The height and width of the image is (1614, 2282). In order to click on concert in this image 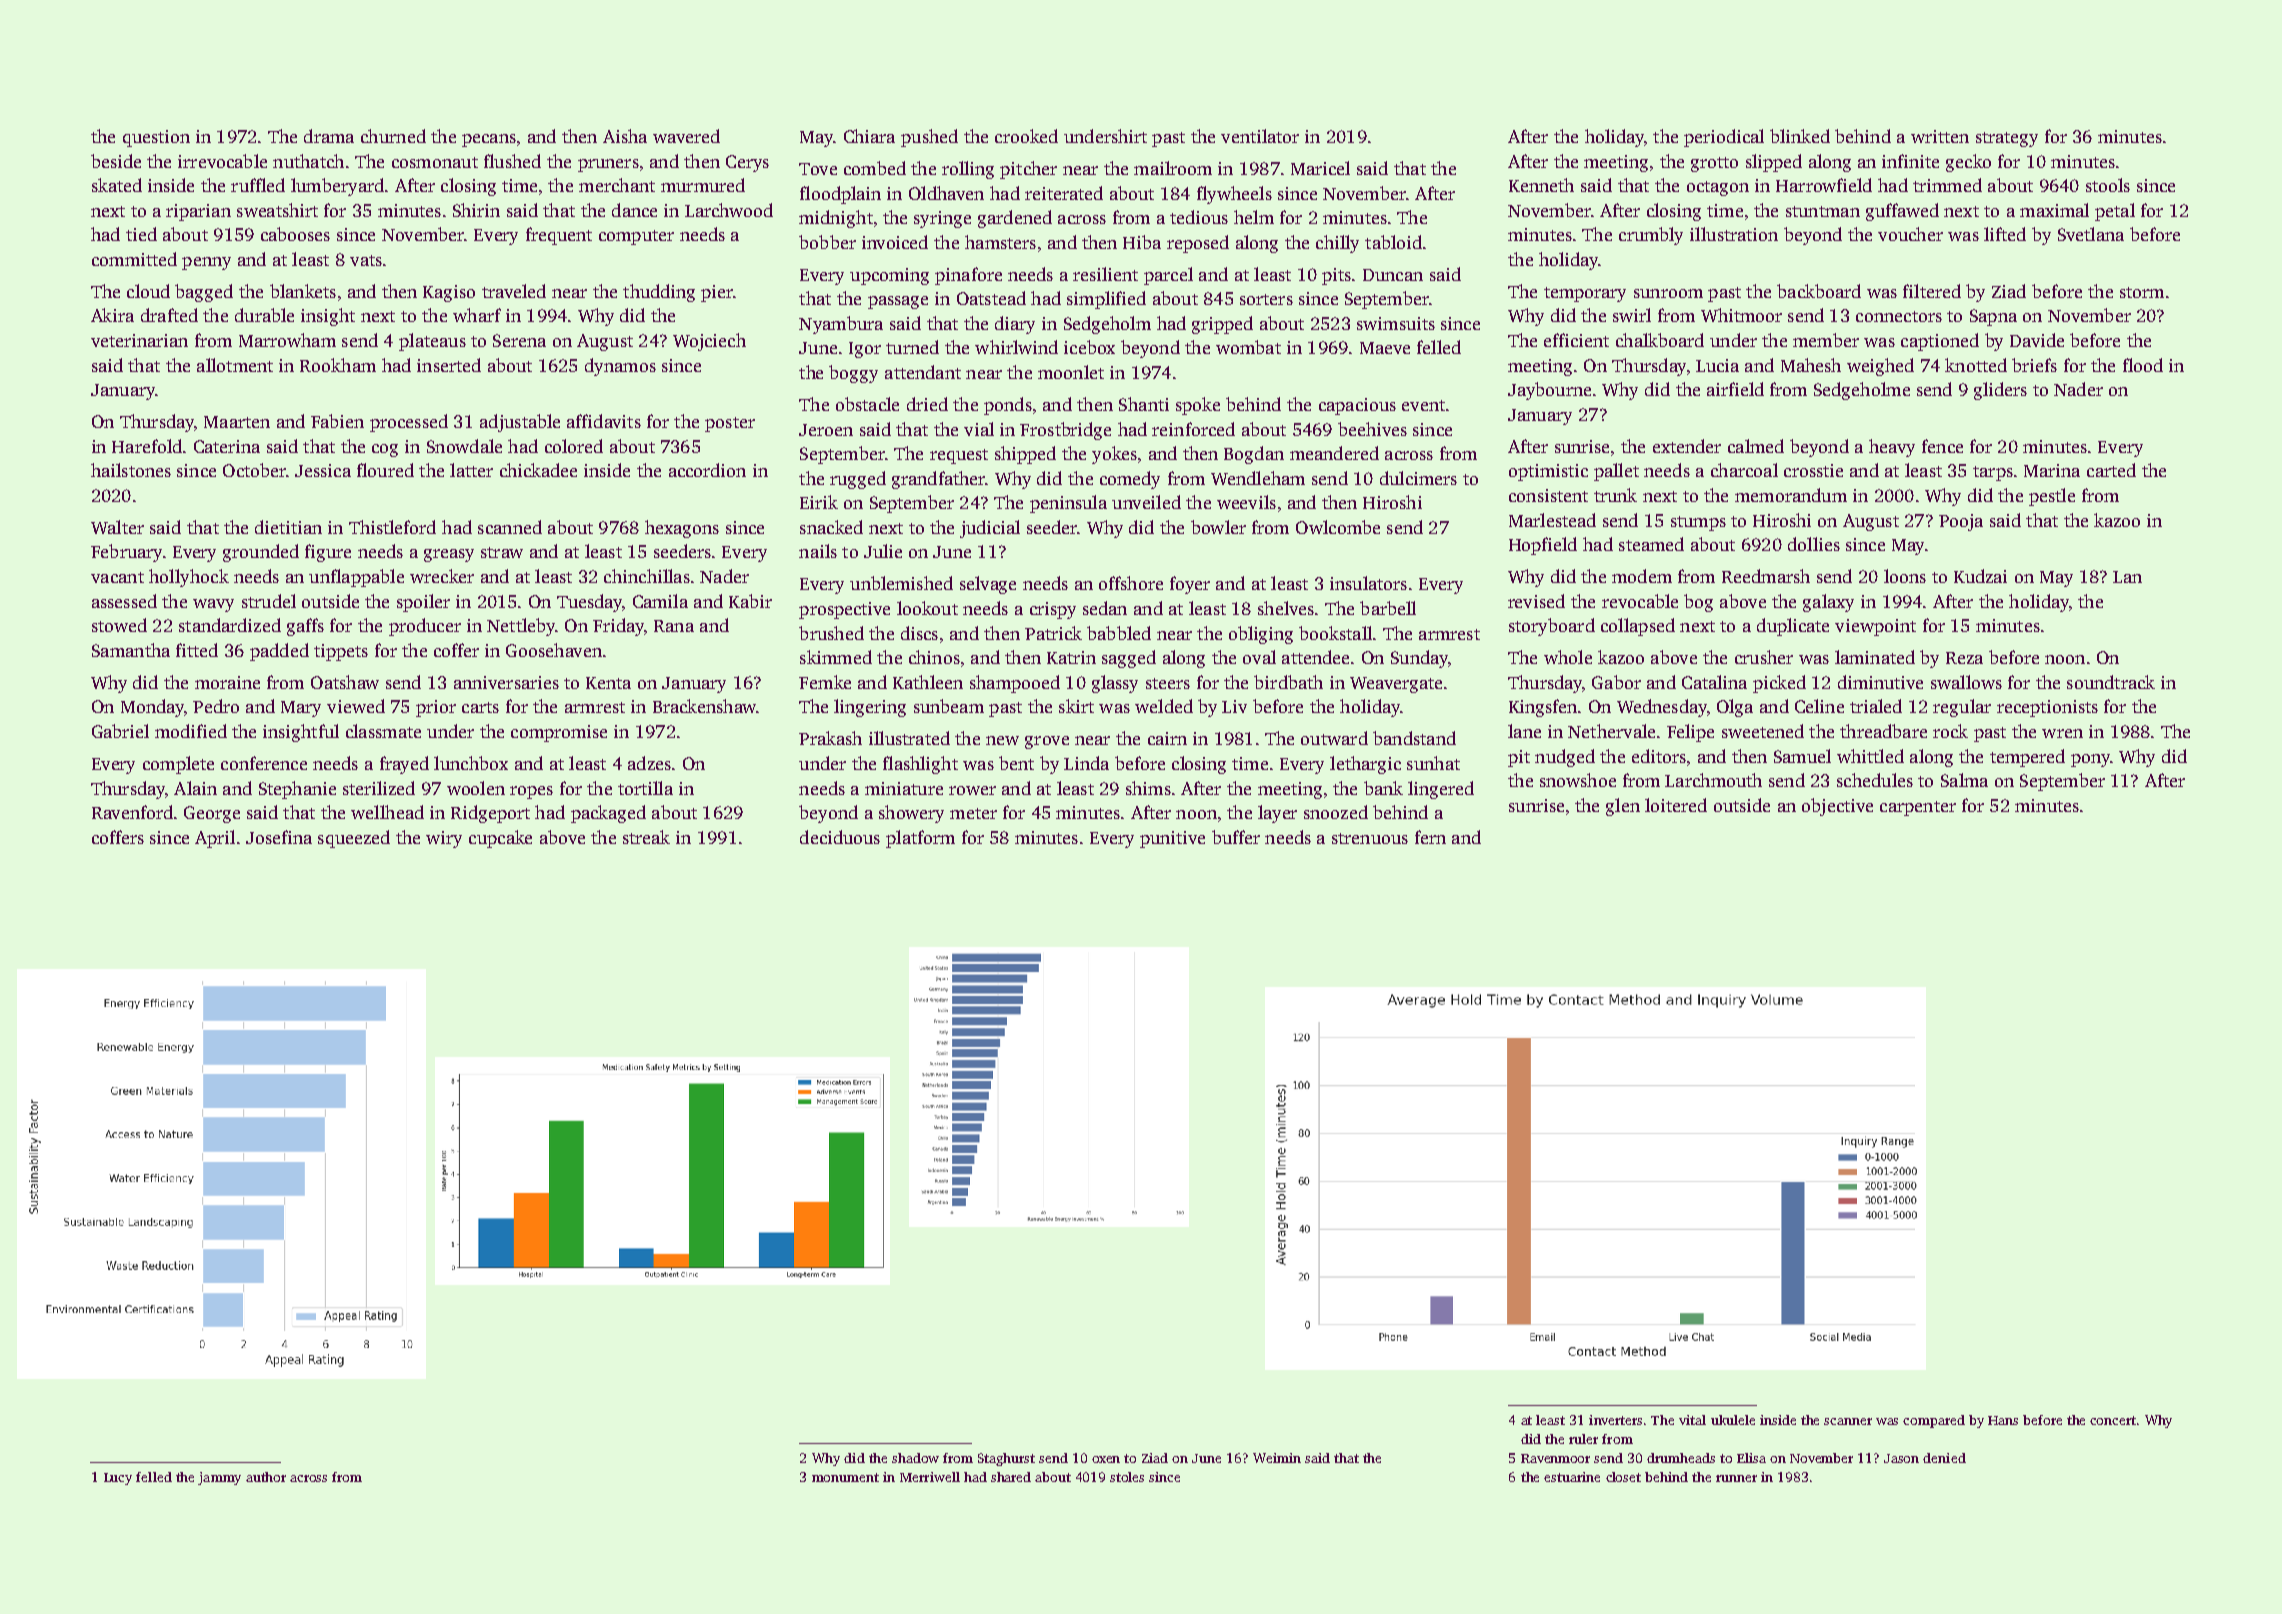, I will do `click(2113, 1420)`.
